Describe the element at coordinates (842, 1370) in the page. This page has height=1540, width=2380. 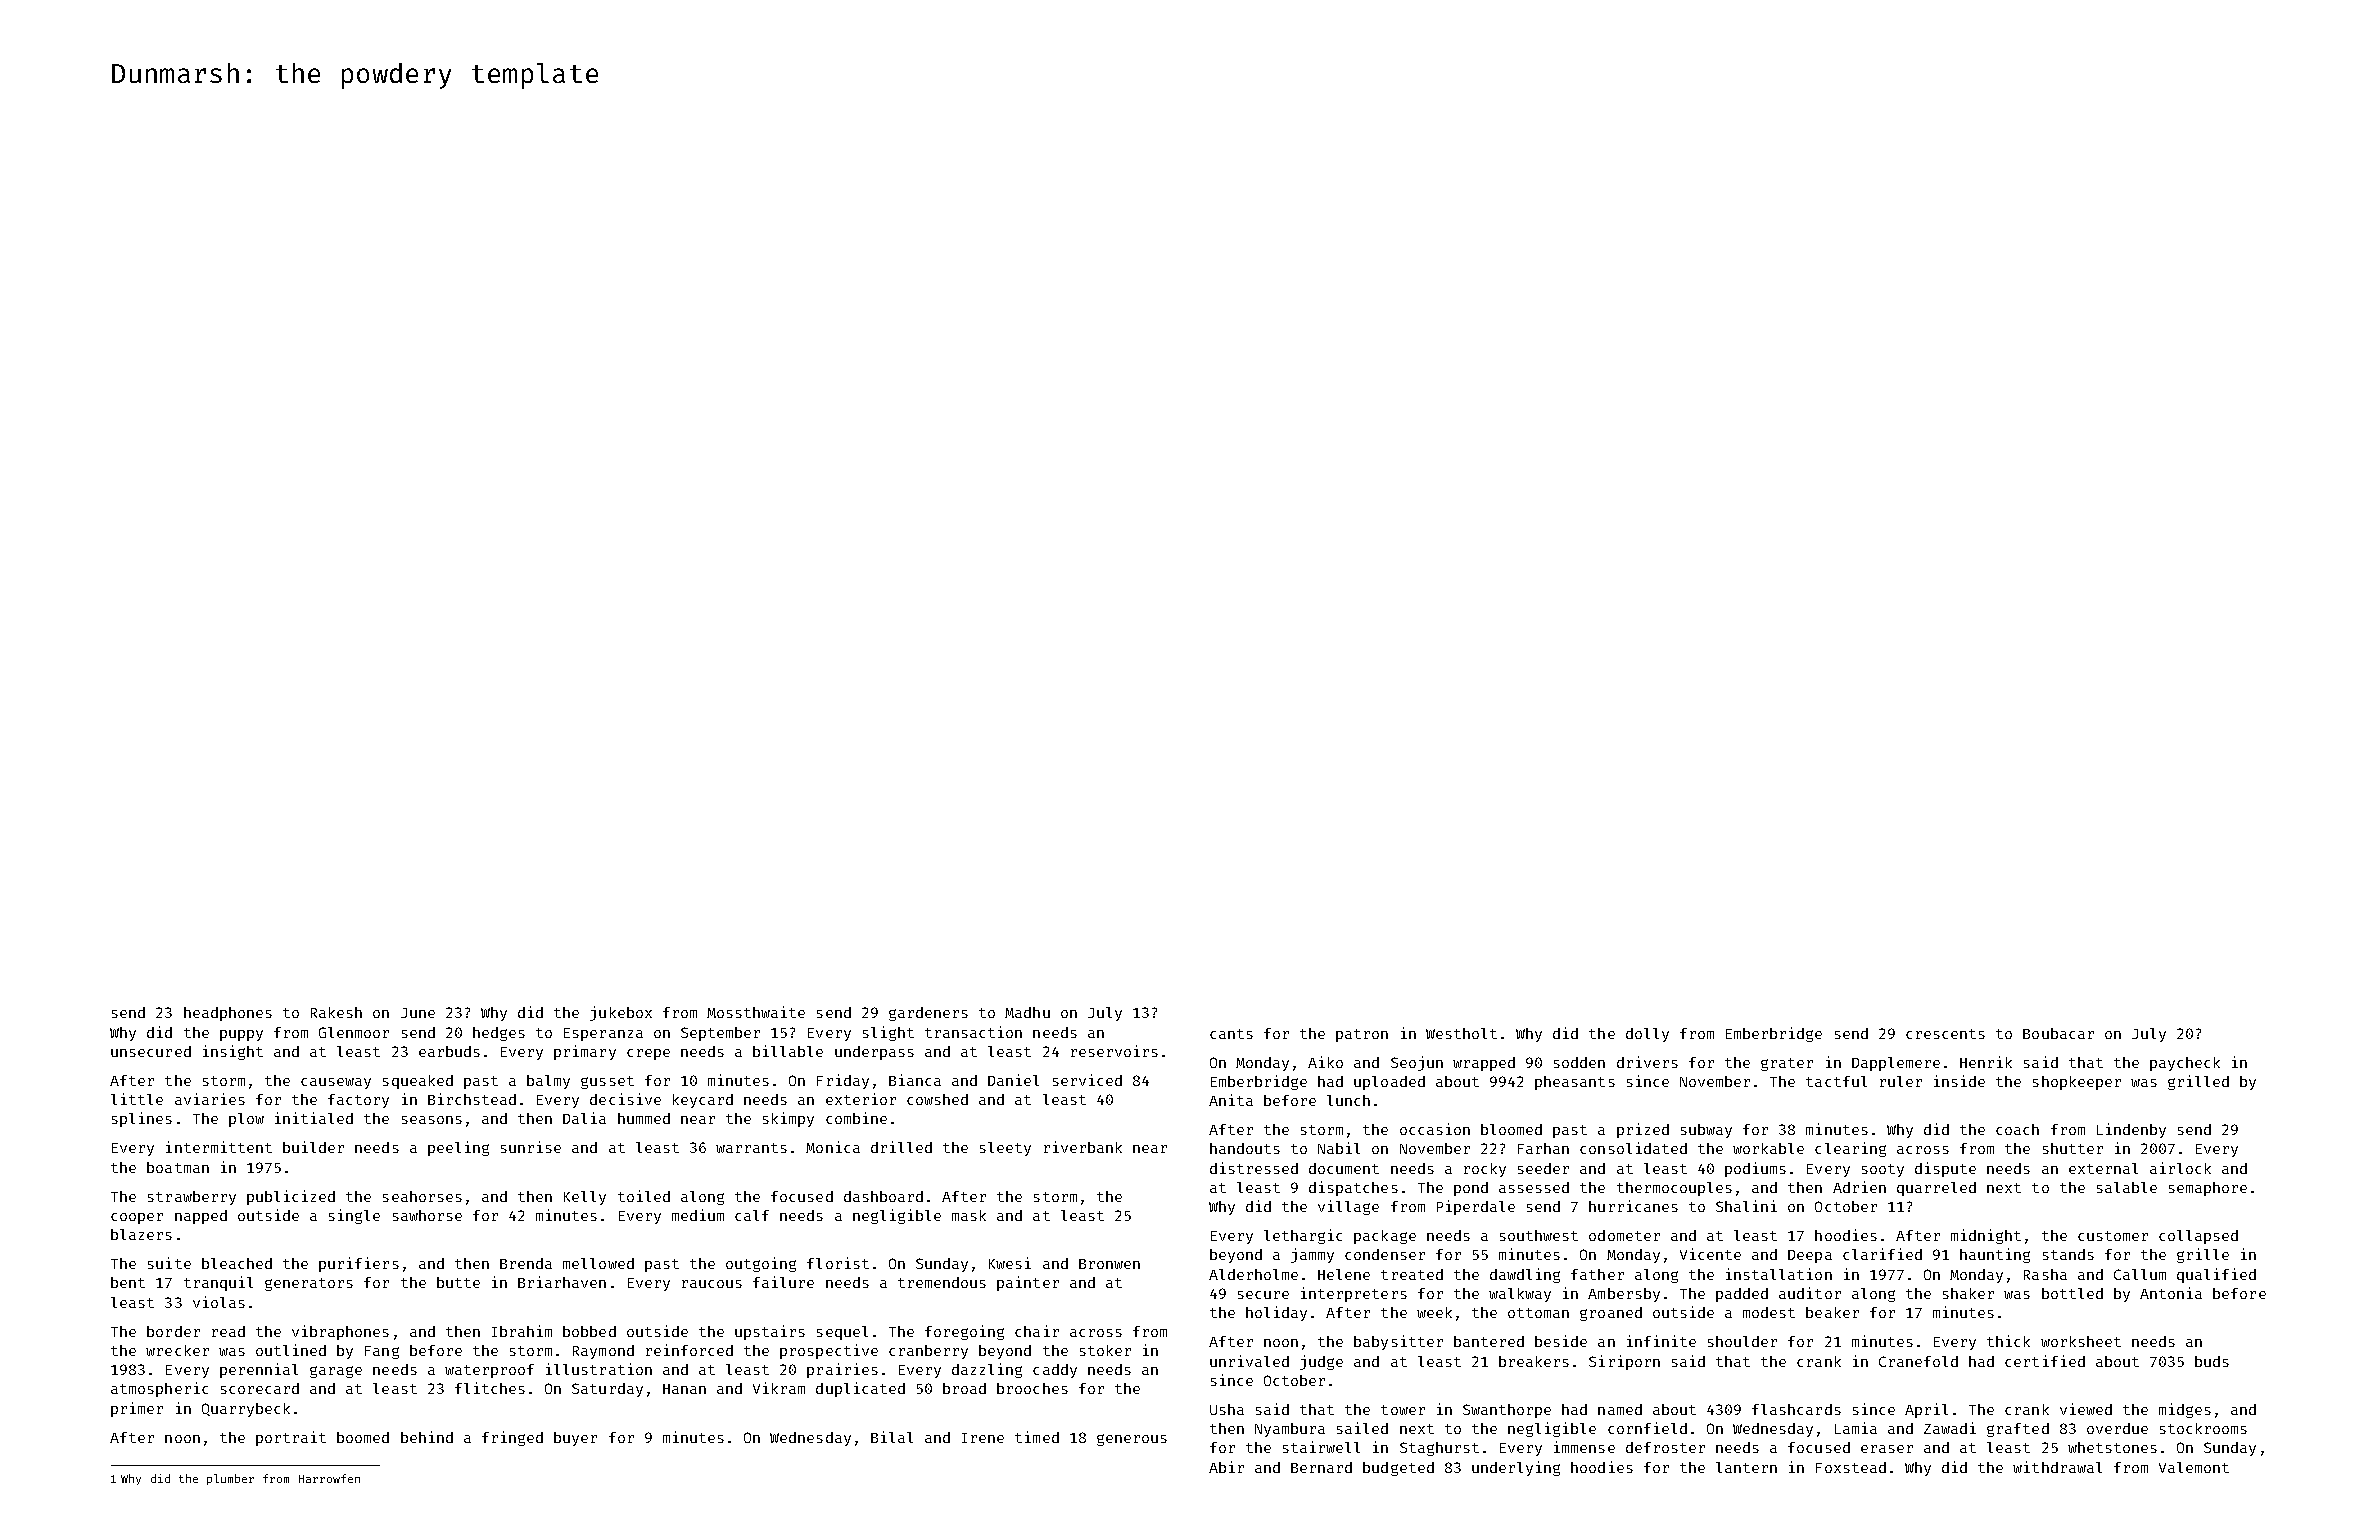
I see `prairies` at that location.
